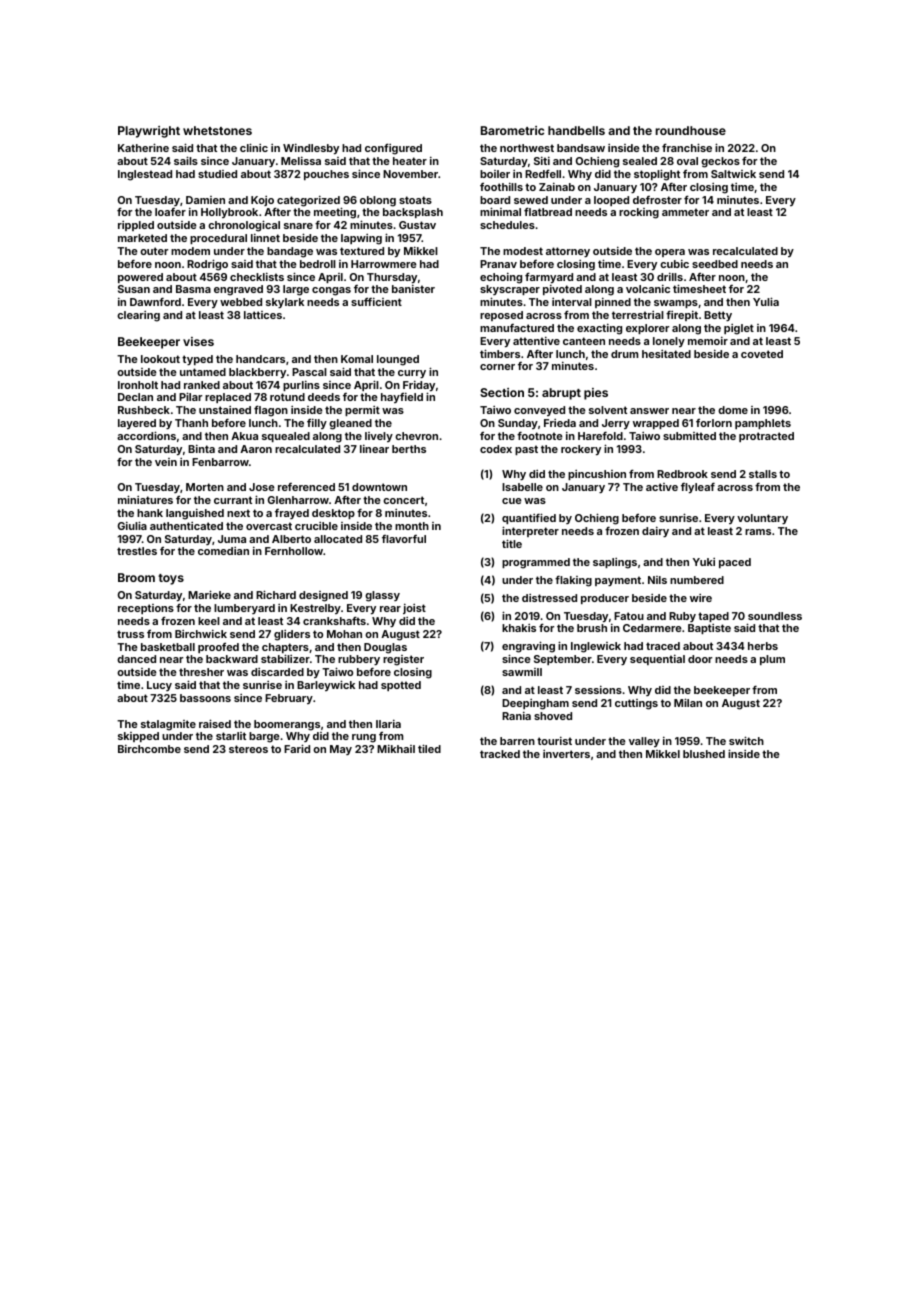  Describe the element at coordinates (516, 716) in the document. I see `Rania` at that location.
